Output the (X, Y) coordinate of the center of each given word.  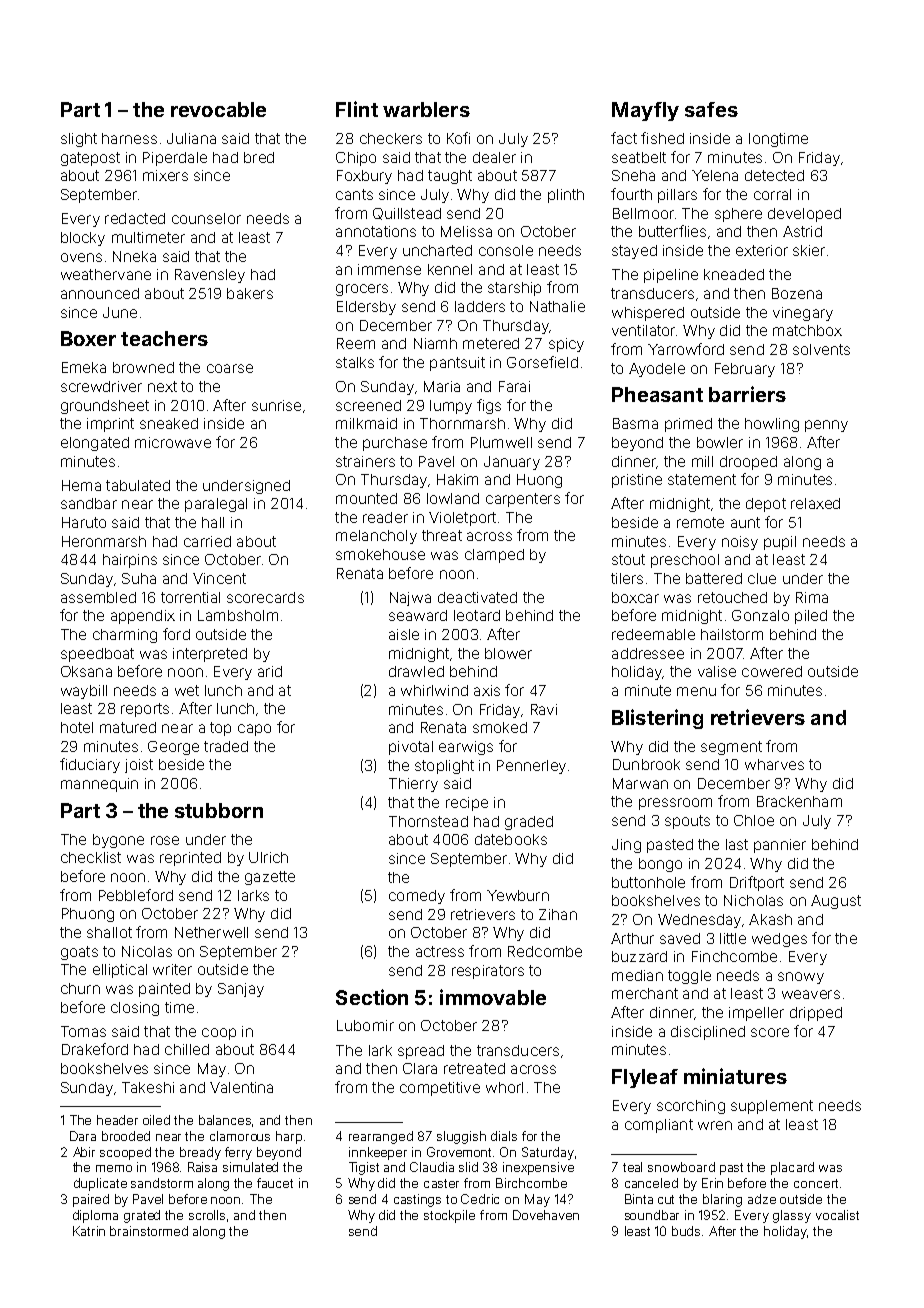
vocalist (837, 1215)
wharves (774, 764)
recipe (467, 804)
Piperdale (175, 159)
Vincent (219, 578)
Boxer (88, 338)
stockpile (449, 1216)
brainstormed (149, 1231)
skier (809, 250)
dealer (494, 157)
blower (508, 653)
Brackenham (799, 801)
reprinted (190, 859)
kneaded (734, 274)
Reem (356, 343)
